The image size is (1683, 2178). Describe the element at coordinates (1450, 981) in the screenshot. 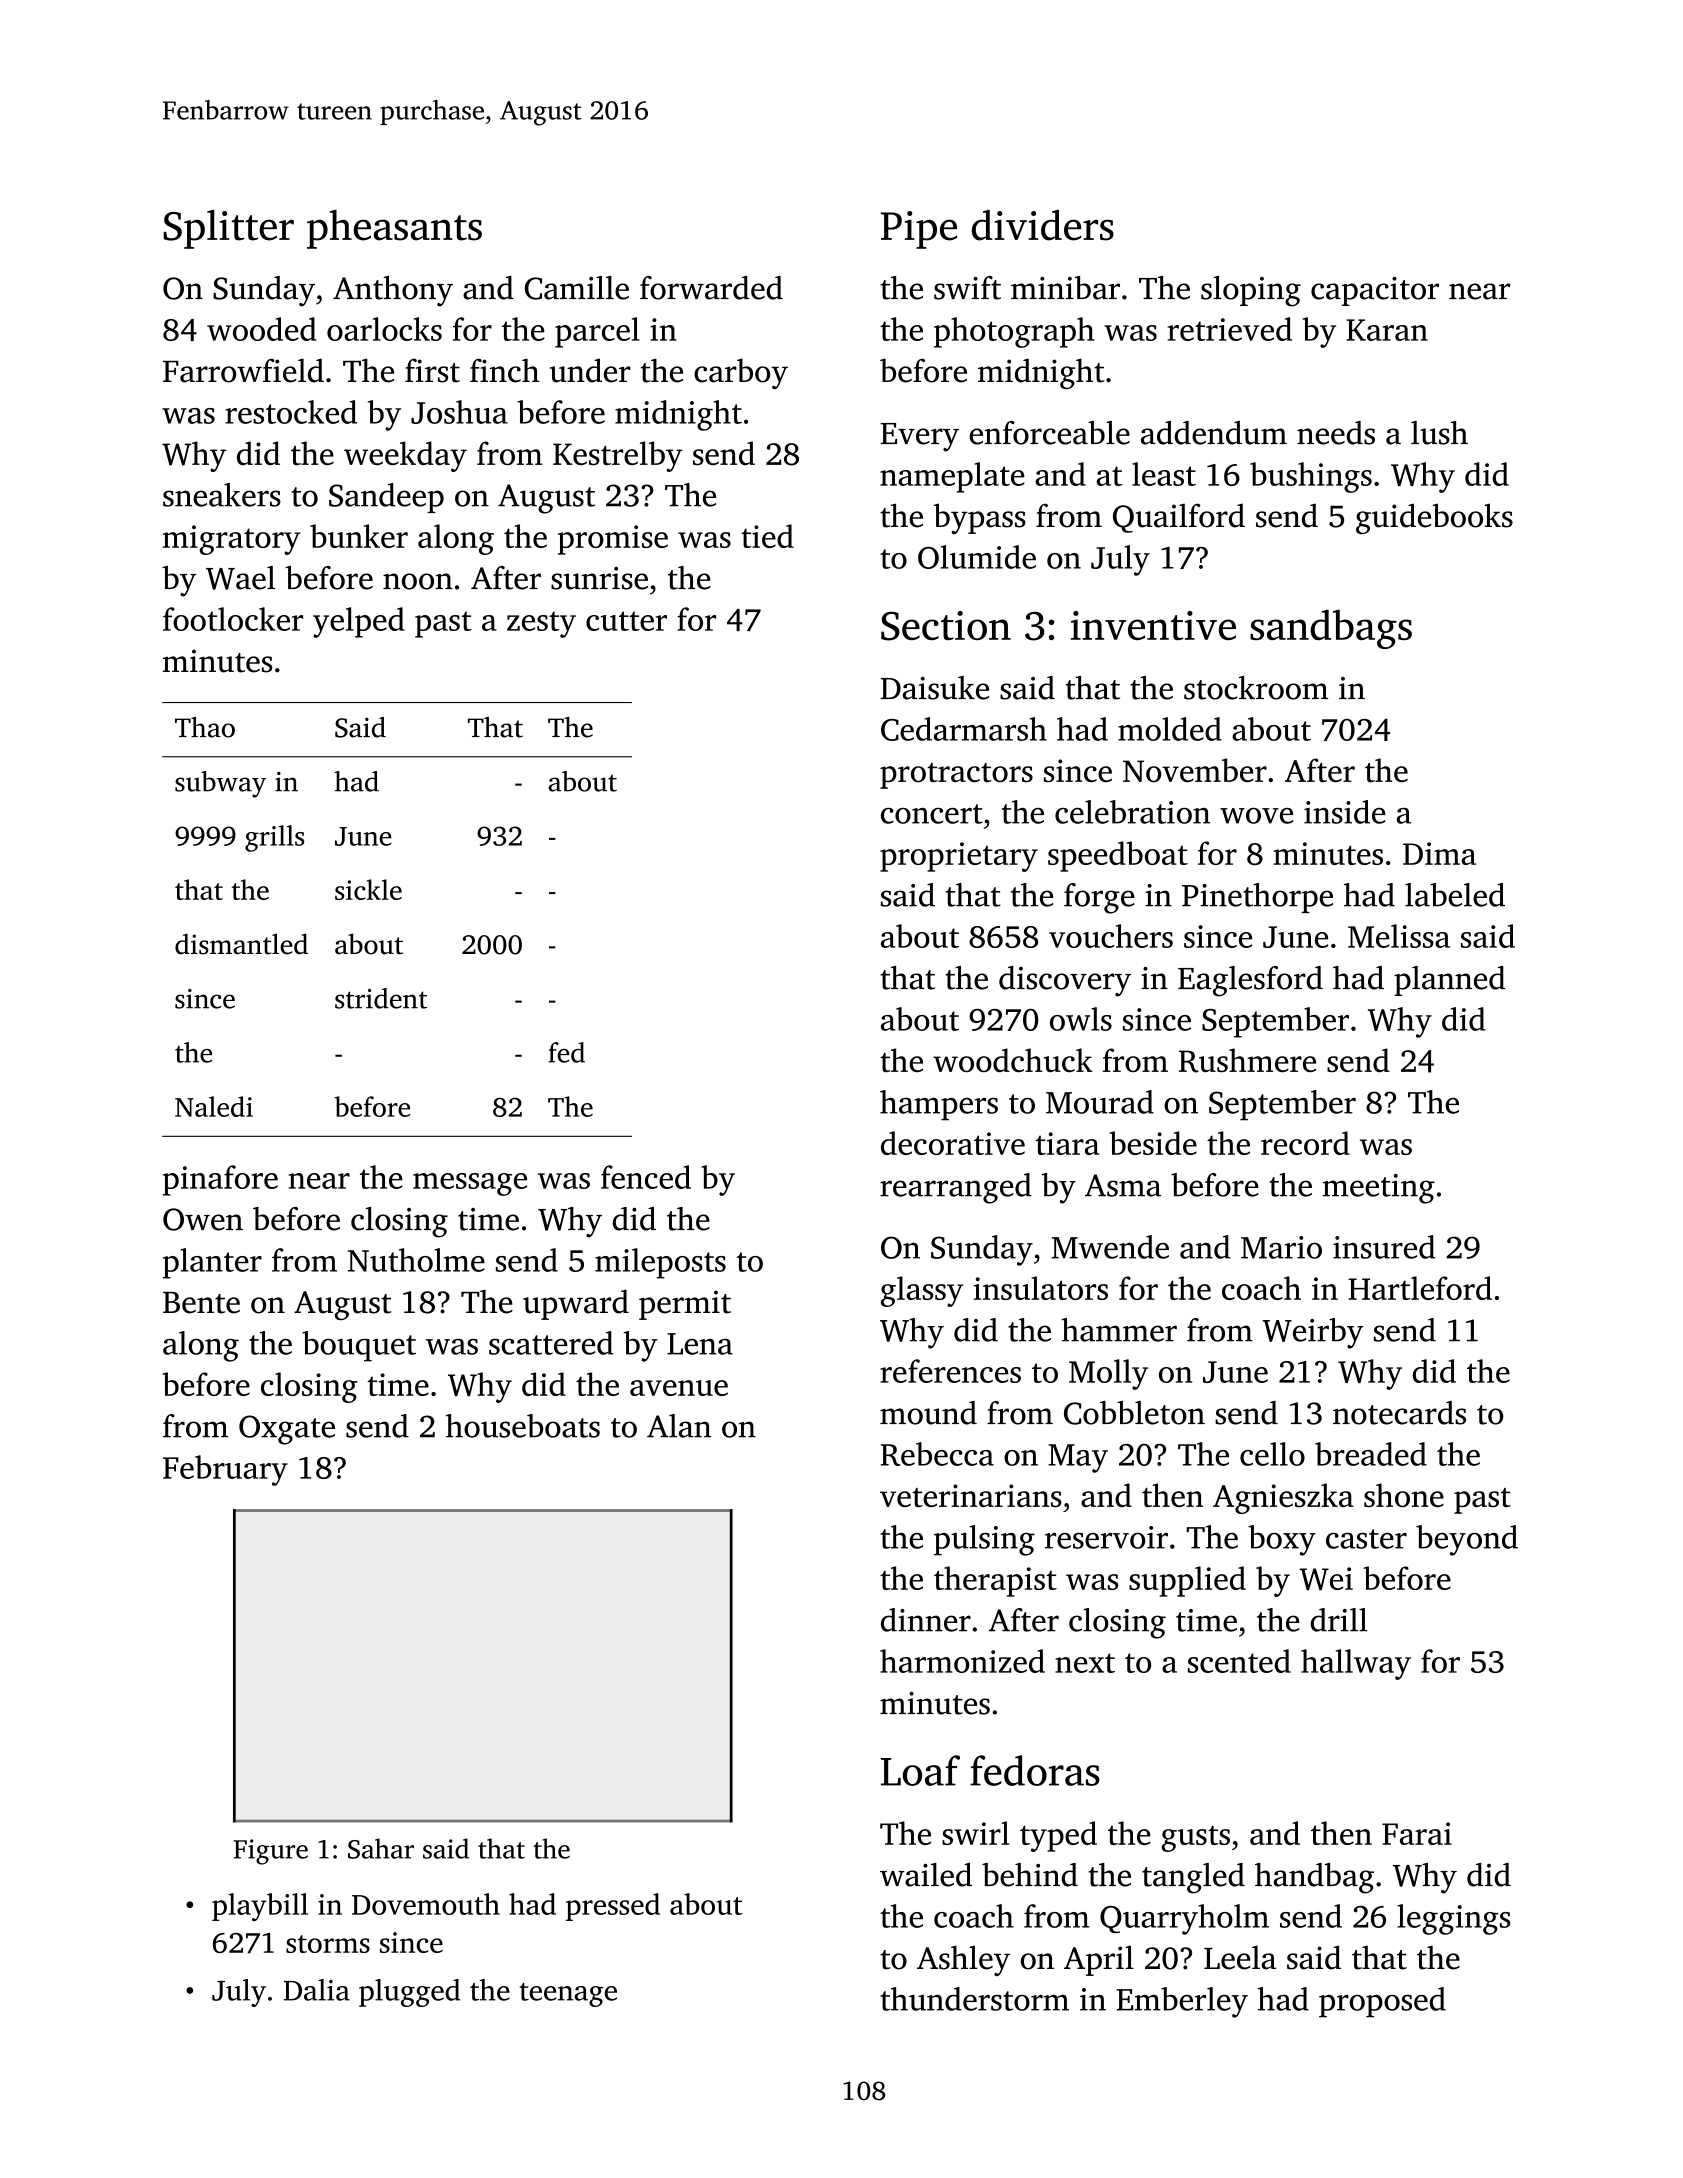

I see `planned` at that location.
